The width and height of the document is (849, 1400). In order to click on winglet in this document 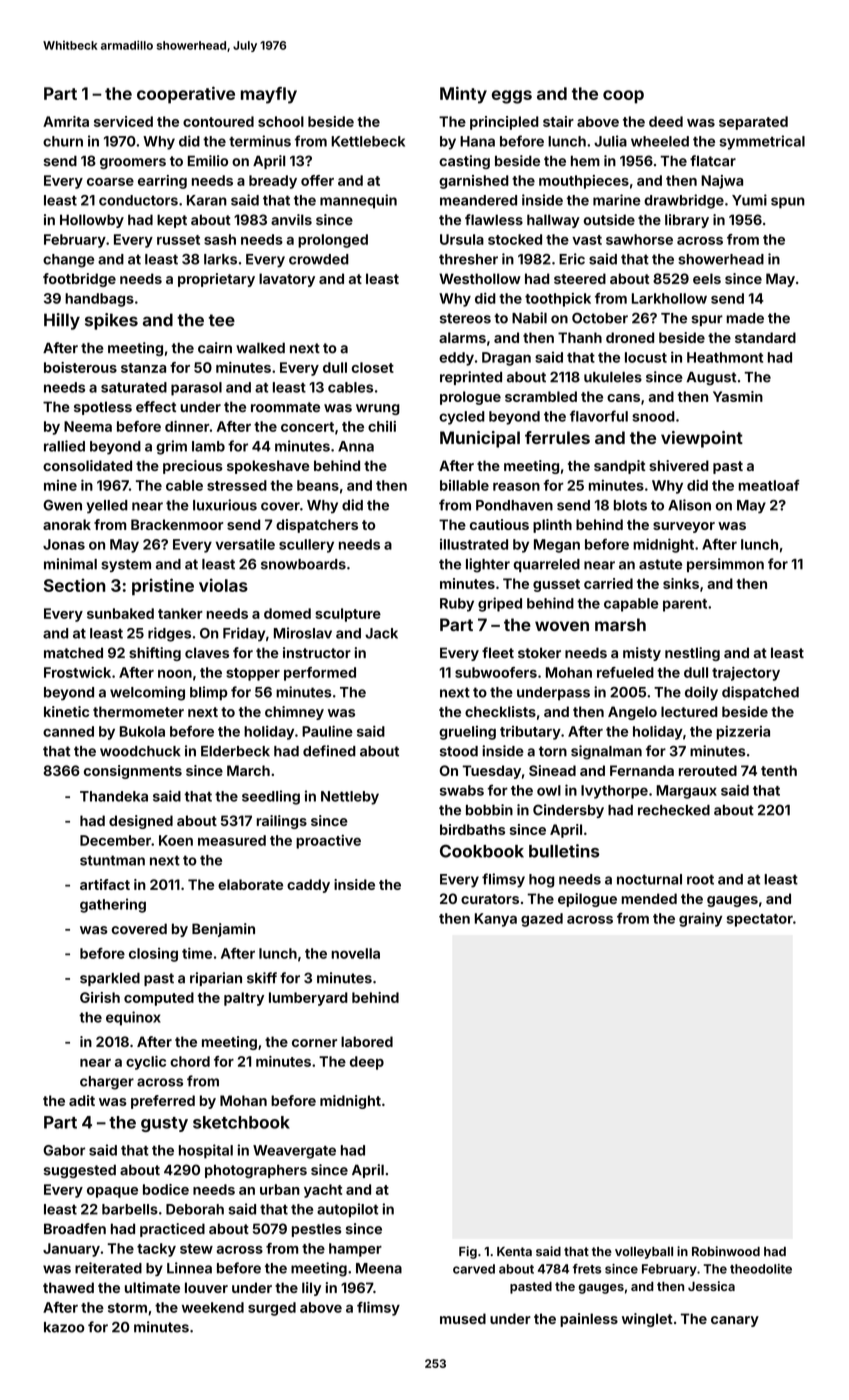, I will do `click(647, 1320)`.
